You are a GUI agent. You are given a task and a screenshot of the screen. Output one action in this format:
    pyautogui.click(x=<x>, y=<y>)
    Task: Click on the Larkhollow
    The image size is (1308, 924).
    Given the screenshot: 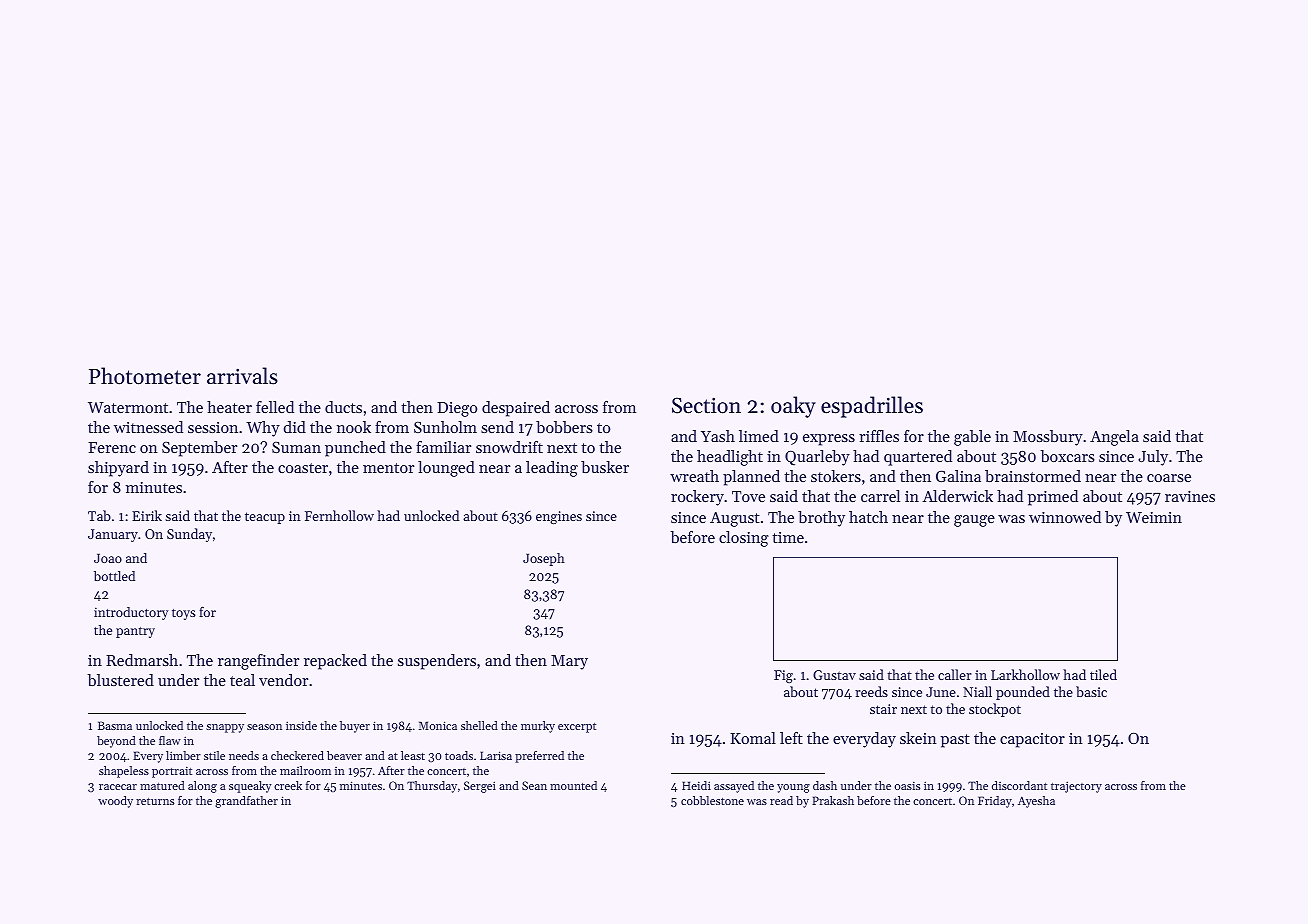 What is the action you would take?
    pyautogui.click(x=1025, y=674)
